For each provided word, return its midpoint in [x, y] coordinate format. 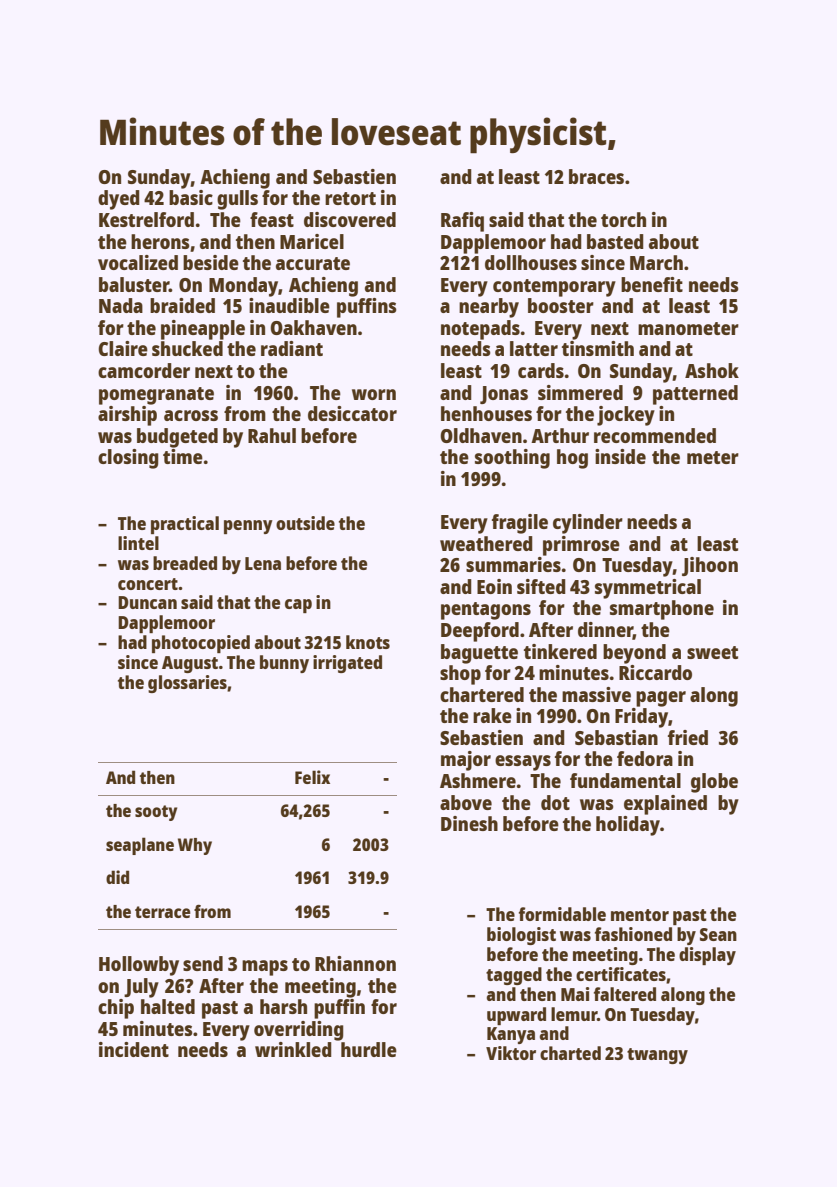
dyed [119, 200]
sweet [712, 652]
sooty [156, 813]
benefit [652, 284]
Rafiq [462, 222]
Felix [312, 777]
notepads [480, 330]
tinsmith [598, 348]
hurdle [369, 1049]
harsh [283, 1006]
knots [368, 642]
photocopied [201, 644]
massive [596, 694]
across [191, 415]
